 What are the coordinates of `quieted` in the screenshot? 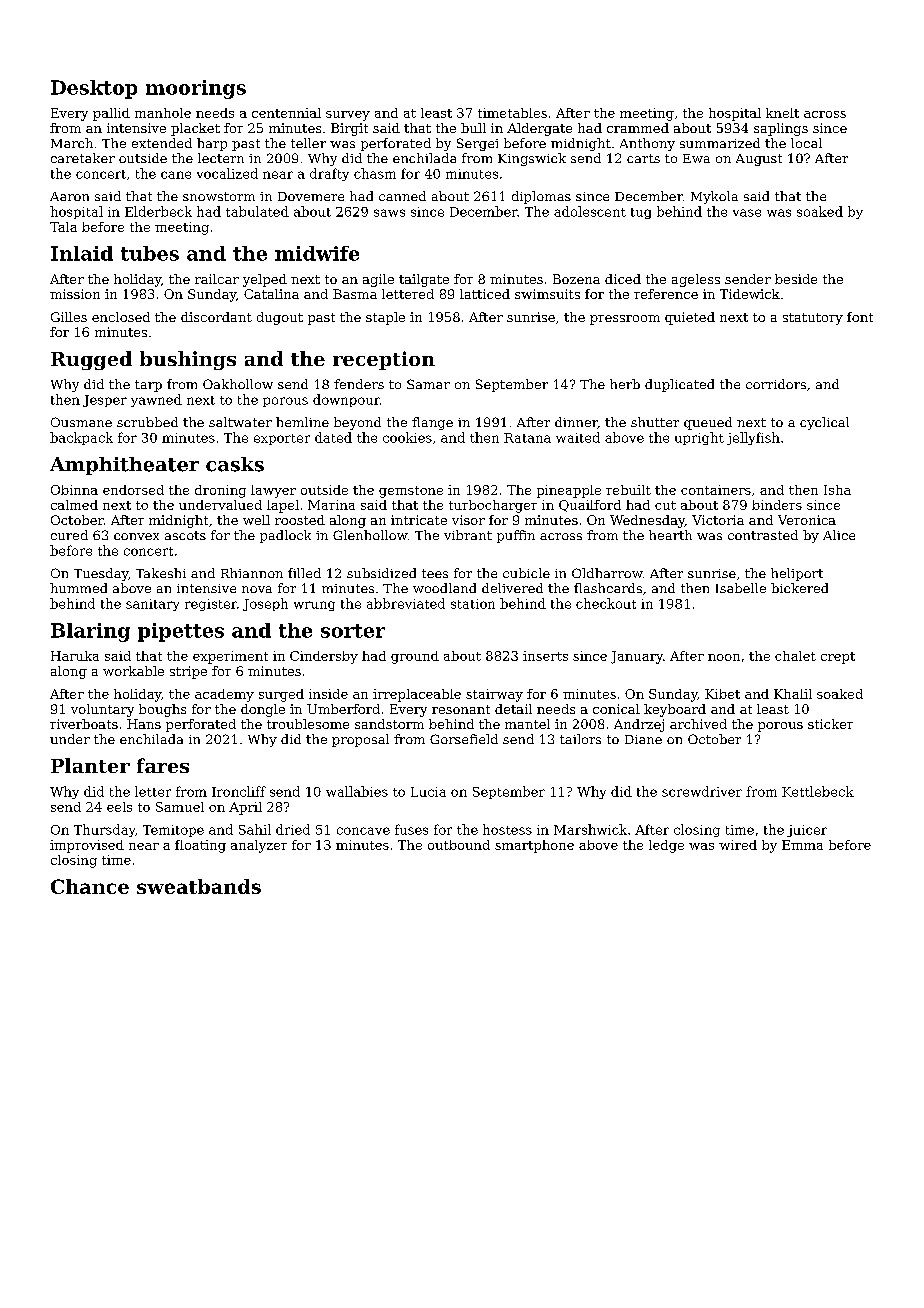 It's located at (690, 318).
